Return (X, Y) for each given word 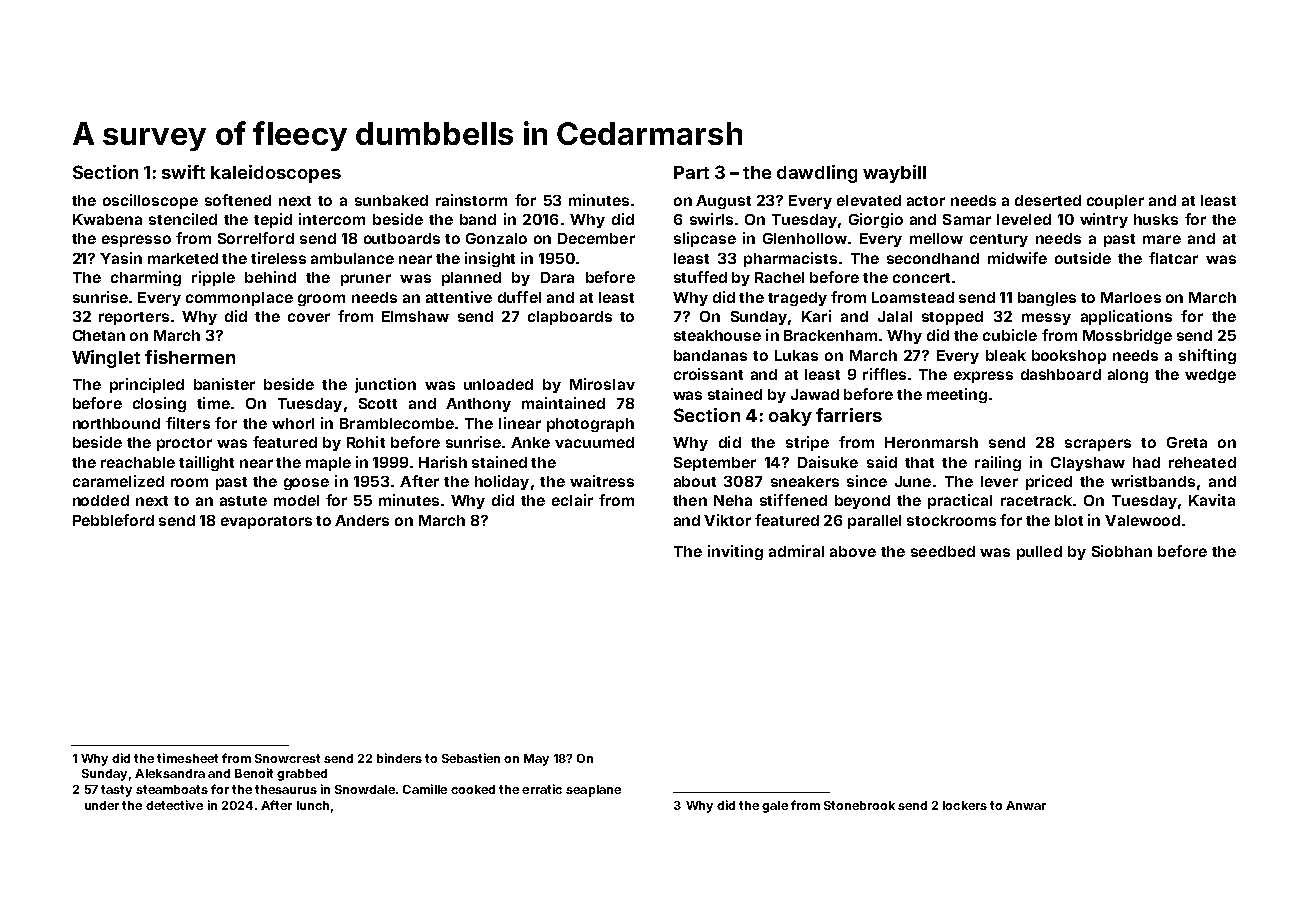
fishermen (190, 357)
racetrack (1036, 500)
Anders (362, 520)
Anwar (1026, 805)
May (536, 760)
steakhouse (717, 335)
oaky (790, 417)
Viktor (727, 520)
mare (1162, 239)
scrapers (1098, 445)
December (596, 238)
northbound (116, 423)
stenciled (183, 219)
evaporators (266, 522)
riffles (884, 374)
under (102, 805)
